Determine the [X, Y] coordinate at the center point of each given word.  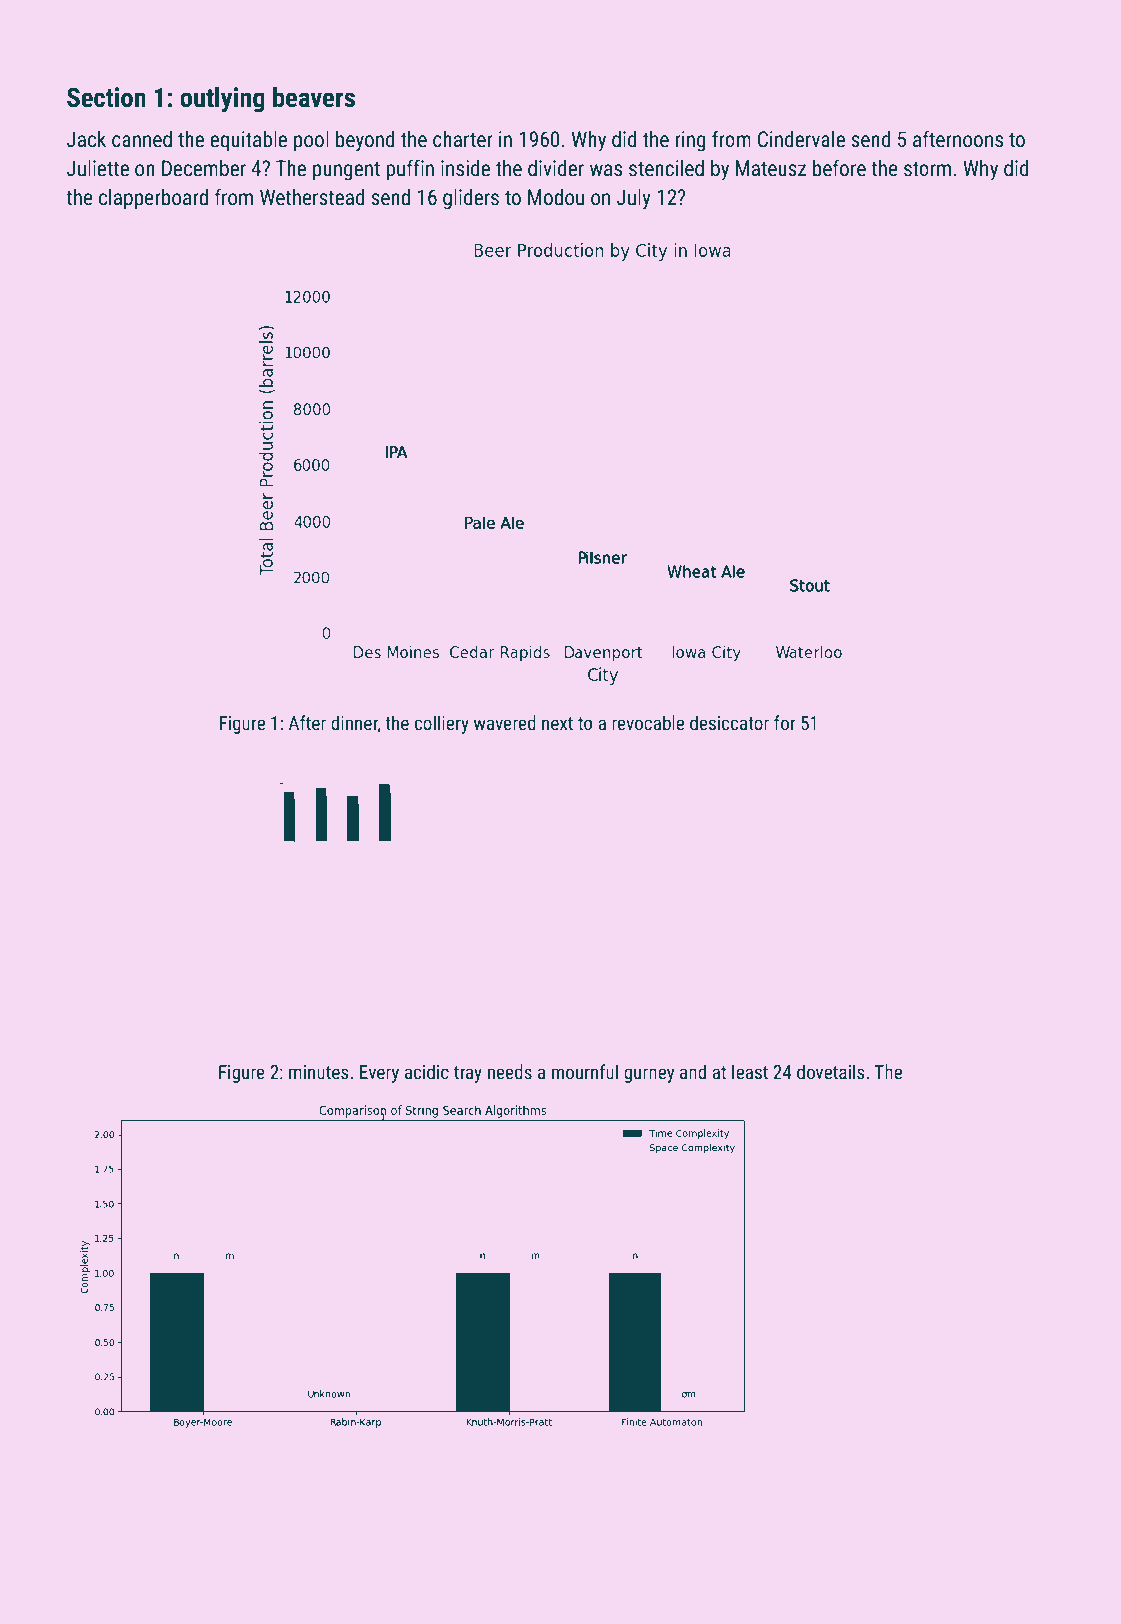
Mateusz [771, 168]
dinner [354, 722]
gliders [471, 199]
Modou [556, 197]
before [839, 168]
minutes [319, 1072]
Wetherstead [312, 197]
